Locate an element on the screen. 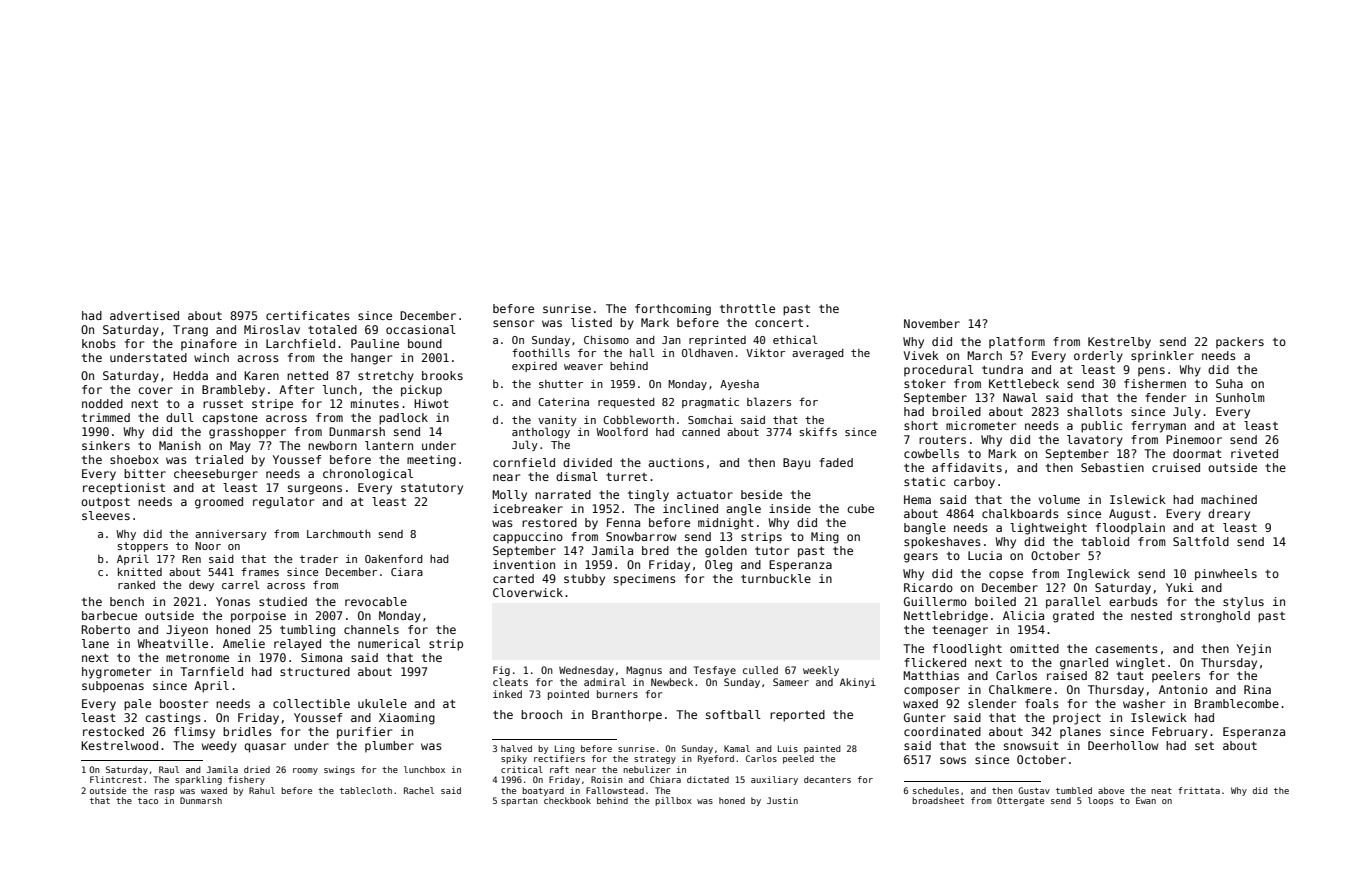  Brambleby is located at coordinates (233, 391).
